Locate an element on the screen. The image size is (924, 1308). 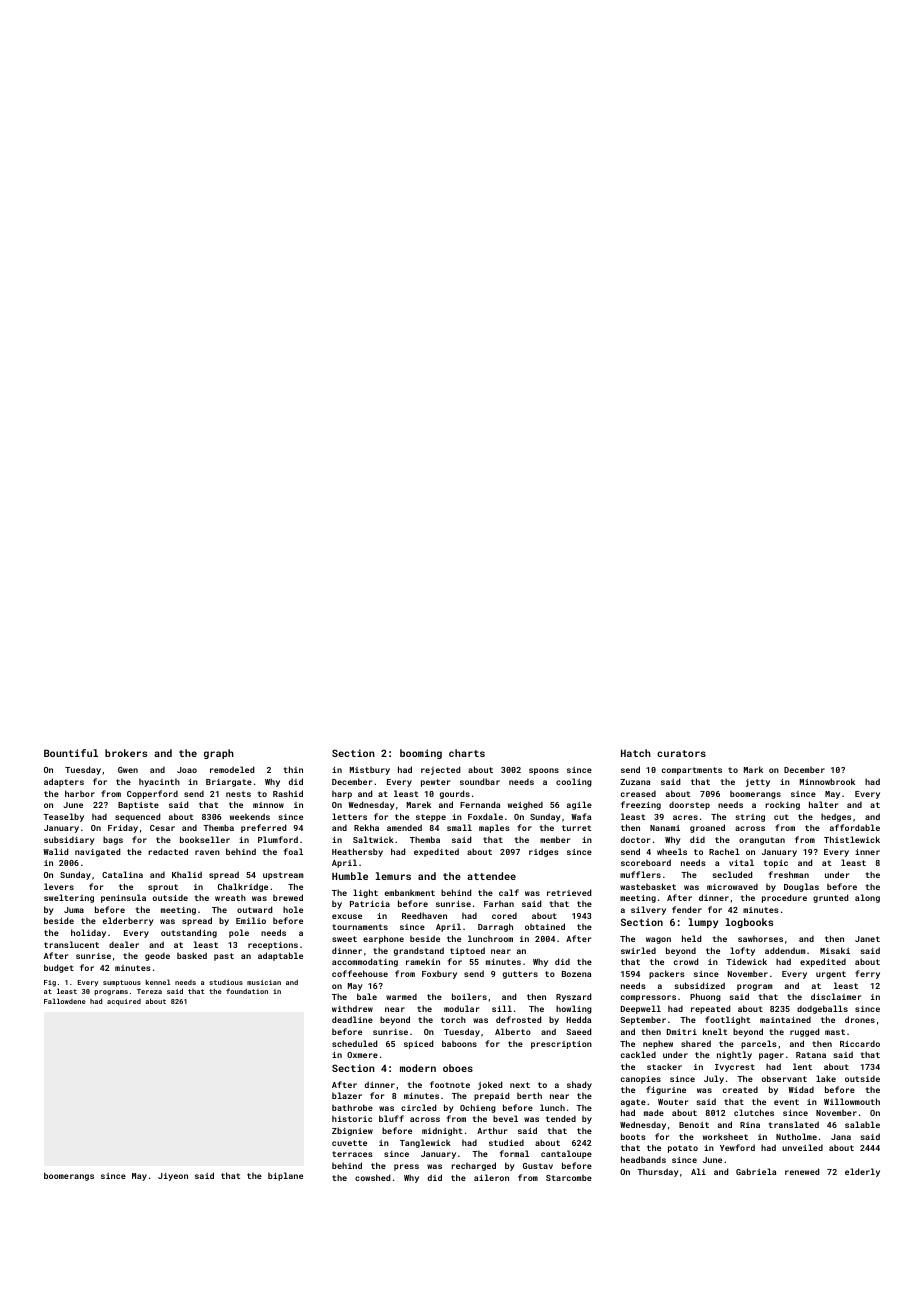
berth is located at coordinates (529, 1095).
